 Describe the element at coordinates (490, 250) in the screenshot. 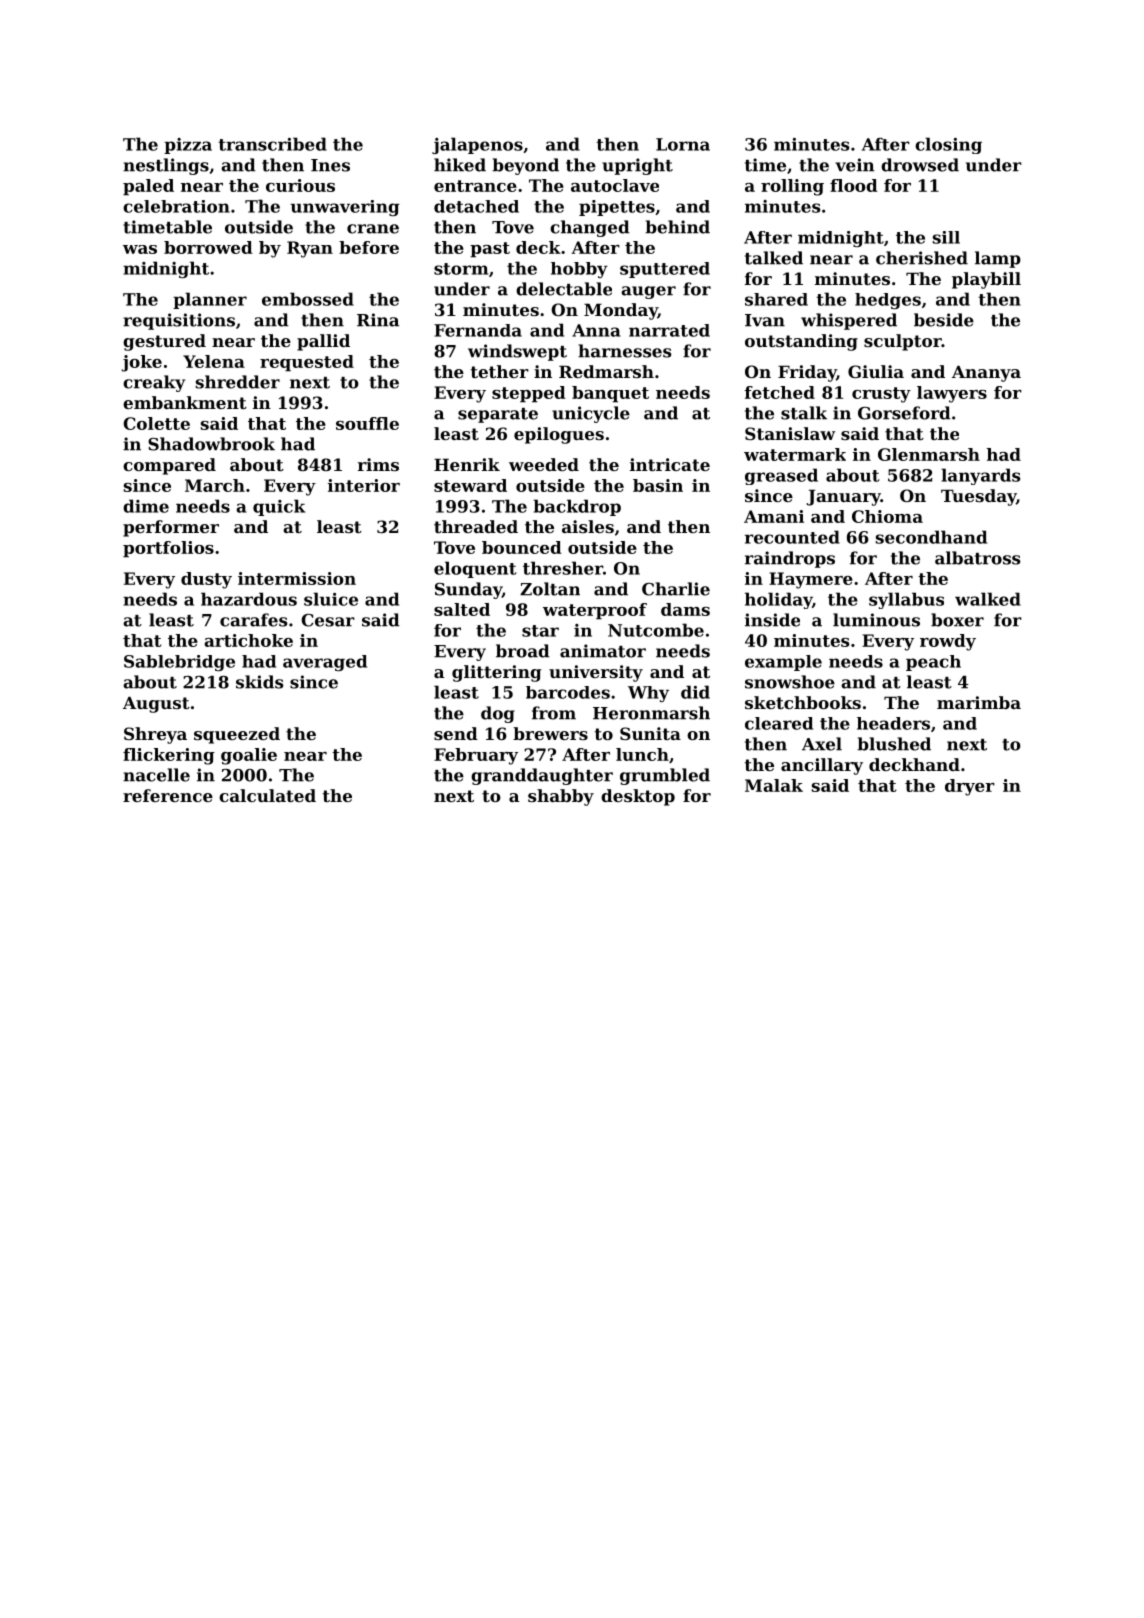

I see `past` at that location.
